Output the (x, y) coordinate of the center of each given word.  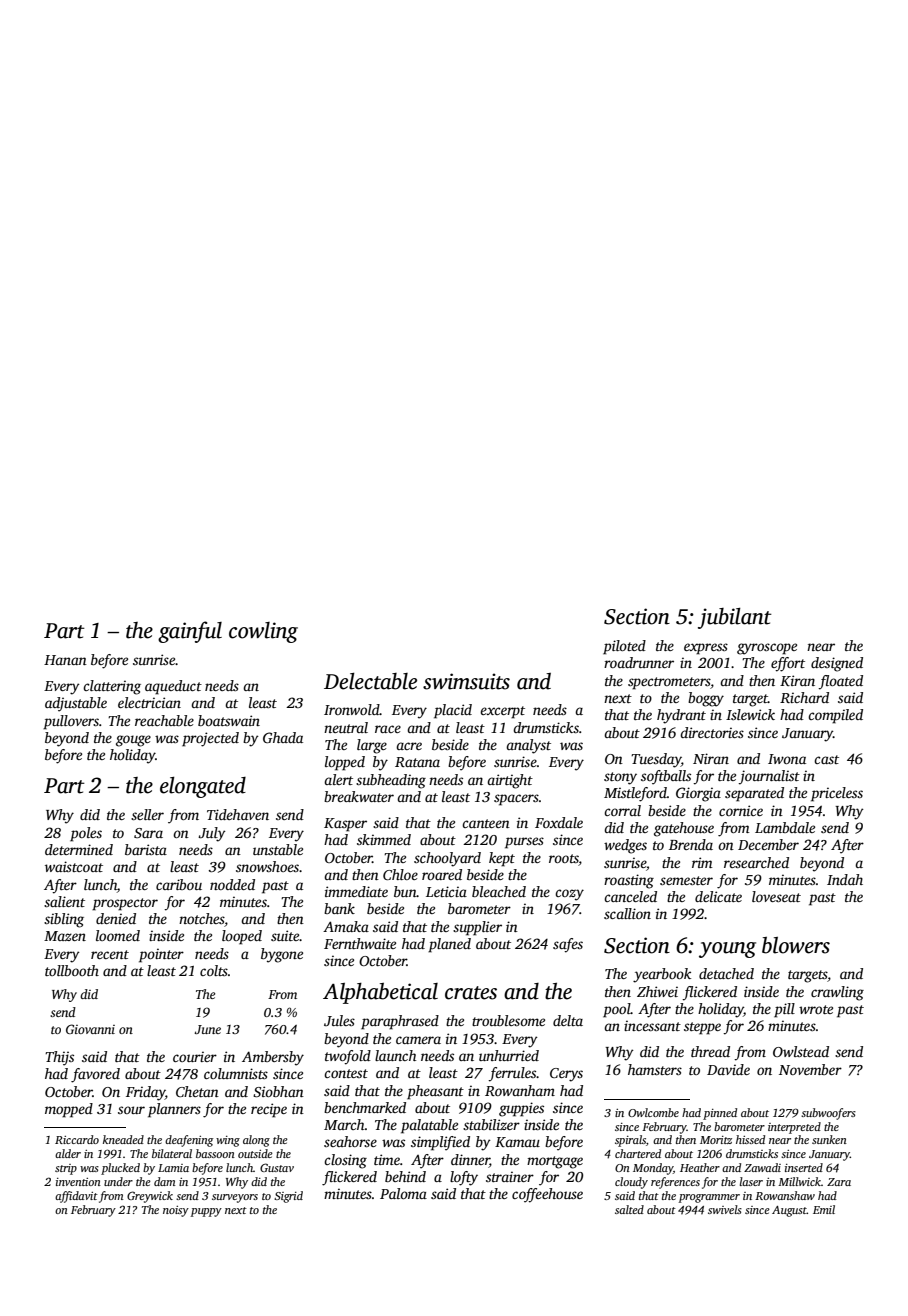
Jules (339, 1020)
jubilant (735, 618)
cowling (263, 632)
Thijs (59, 1058)
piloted (624, 647)
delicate (718, 896)
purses (524, 843)
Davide (728, 1069)
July (212, 834)
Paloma (403, 1193)
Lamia (173, 1168)
